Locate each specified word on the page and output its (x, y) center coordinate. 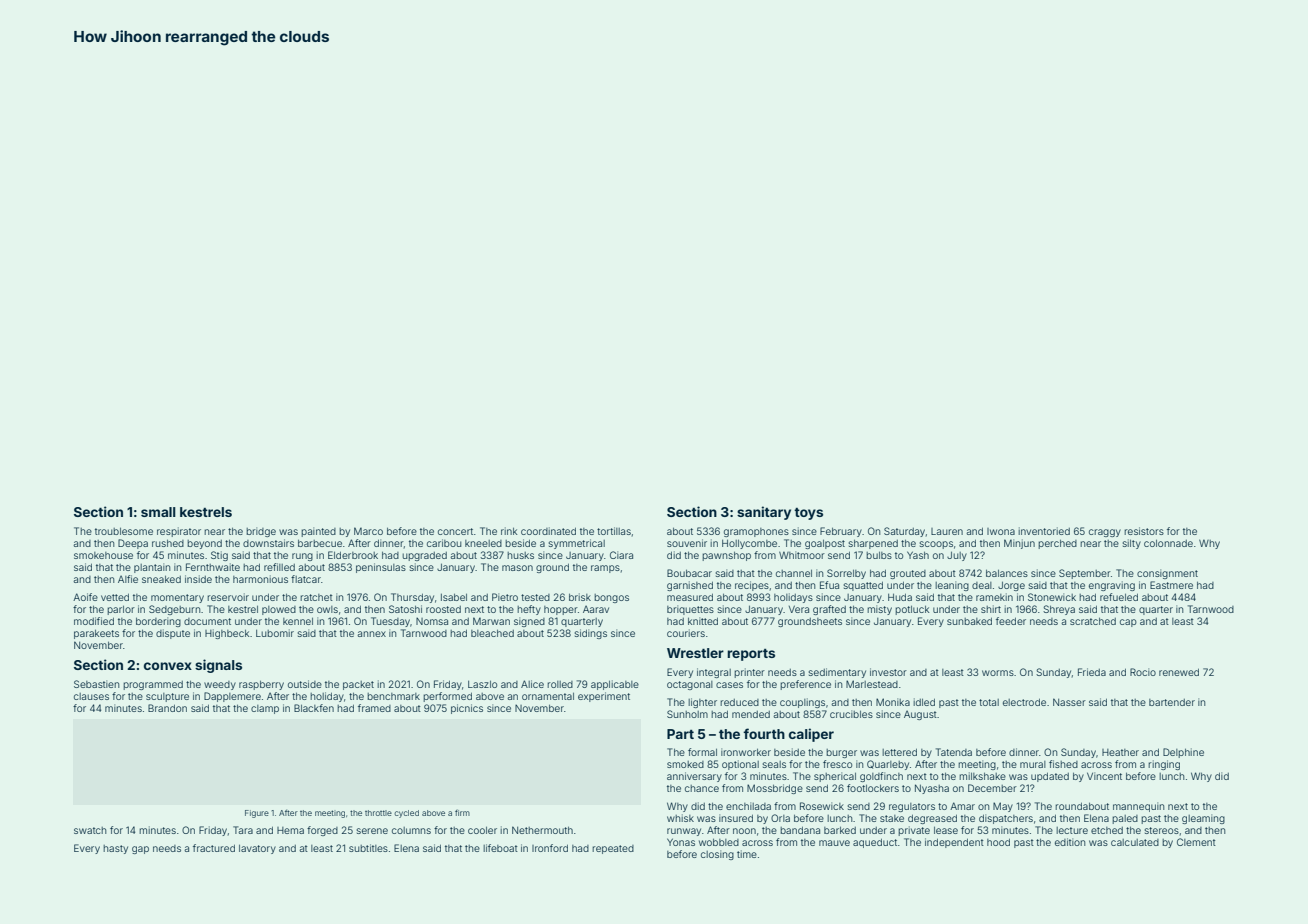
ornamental (548, 696)
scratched (1093, 621)
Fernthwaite (213, 567)
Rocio (1143, 672)
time (747, 854)
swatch (90, 830)
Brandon (167, 708)
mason (517, 568)
